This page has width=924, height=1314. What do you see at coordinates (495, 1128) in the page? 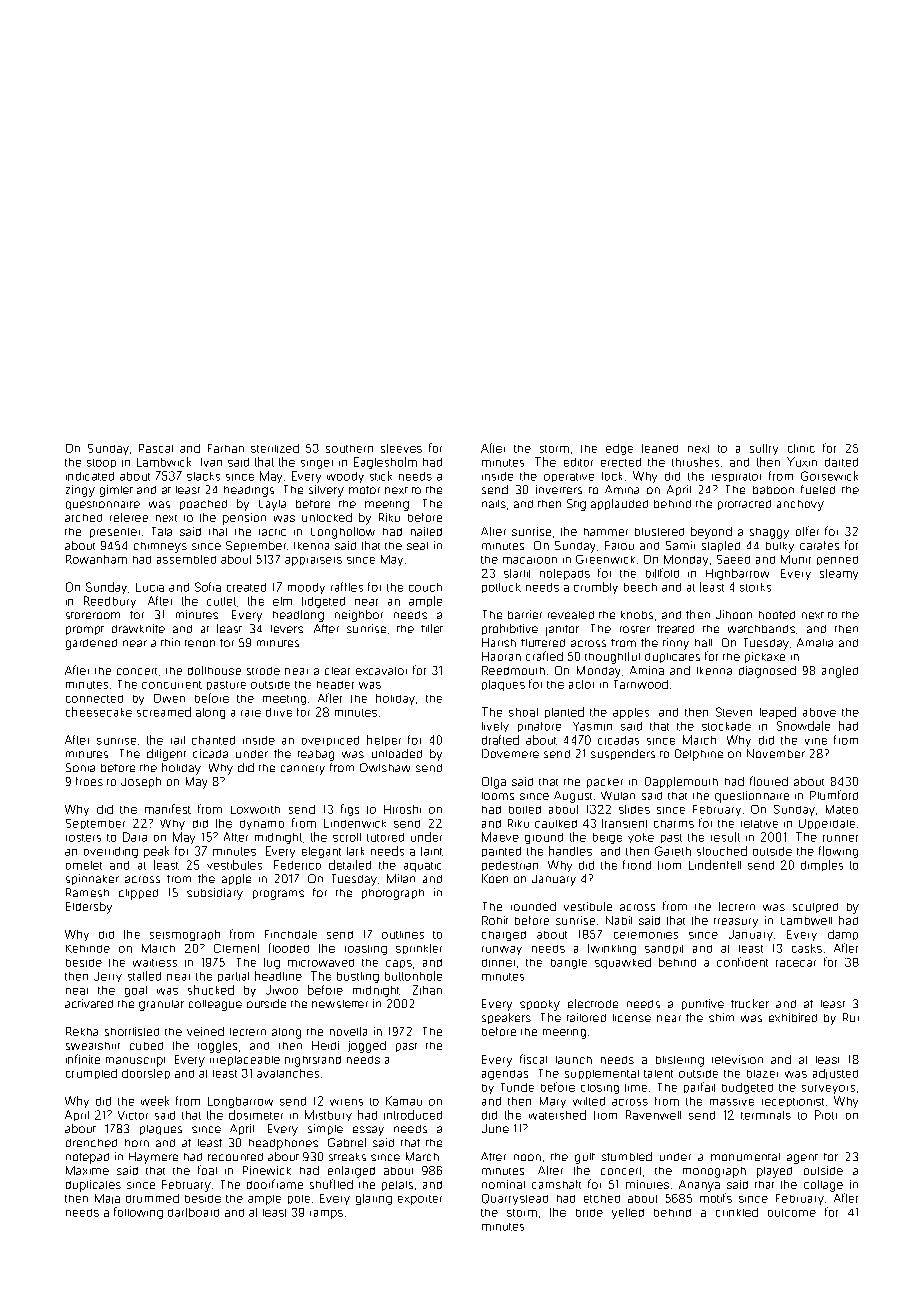
I see `June` at bounding box center [495, 1128].
